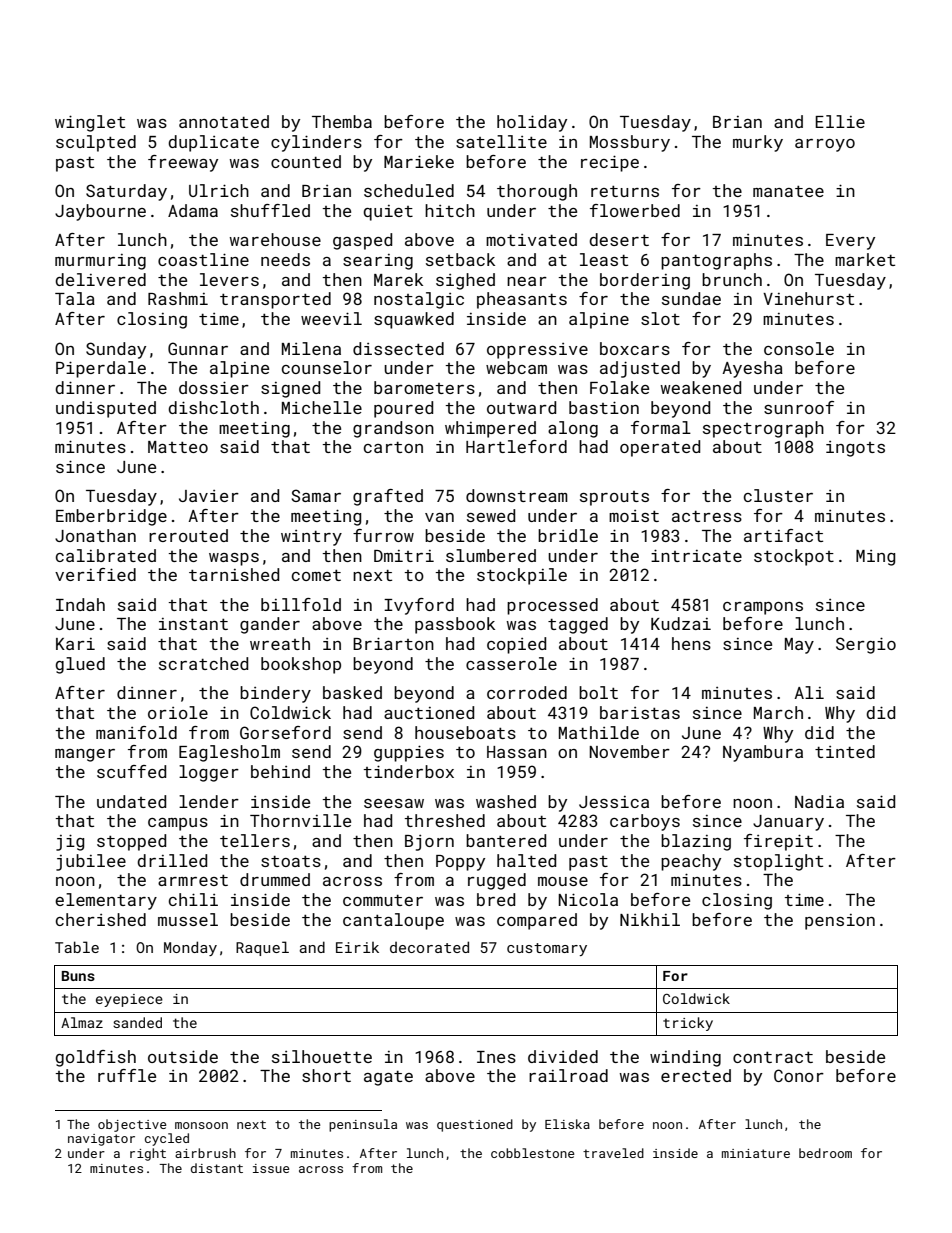 The height and width of the screenshot is (1233, 952). I want to click on contract, so click(773, 1057).
